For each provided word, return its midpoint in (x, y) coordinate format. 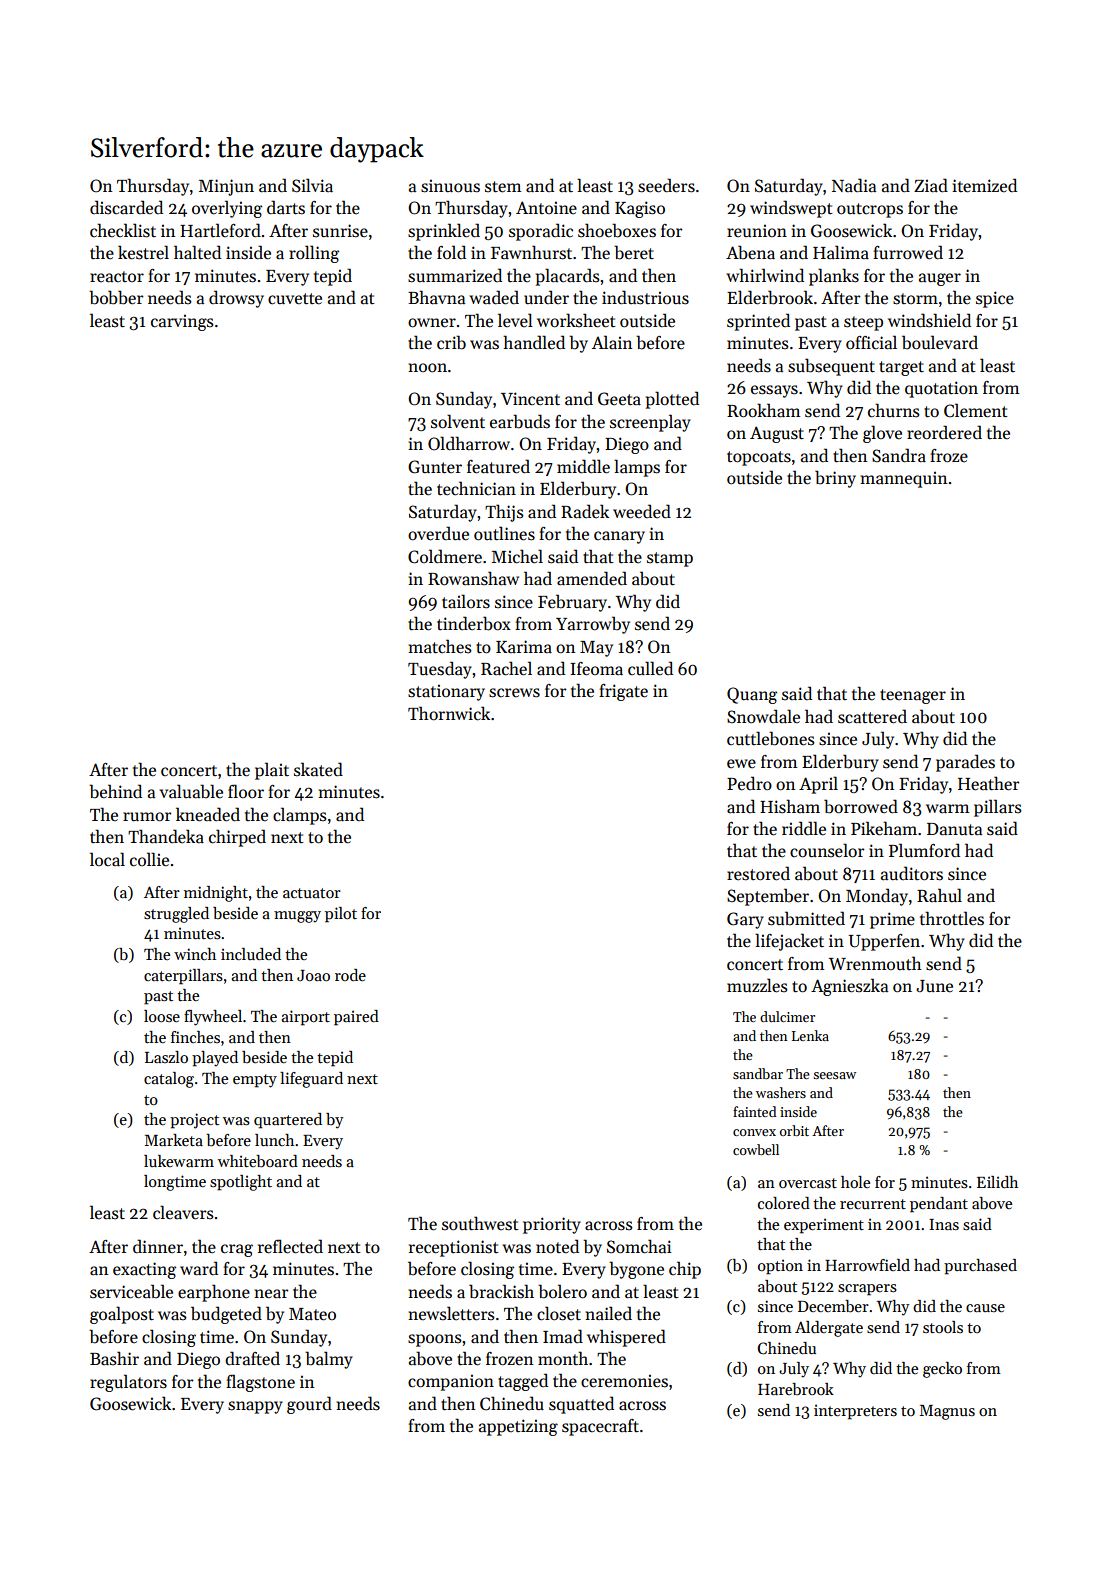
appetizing (518, 1427)
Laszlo (166, 1057)
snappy (255, 1407)
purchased (980, 1267)
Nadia (854, 185)
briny (835, 479)
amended (592, 578)
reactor (117, 277)
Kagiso (640, 209)
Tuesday (440, 670)
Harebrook (796, 1389)
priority (552, 1225)
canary (619, 537)
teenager (913, 696)
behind (115, 791)
